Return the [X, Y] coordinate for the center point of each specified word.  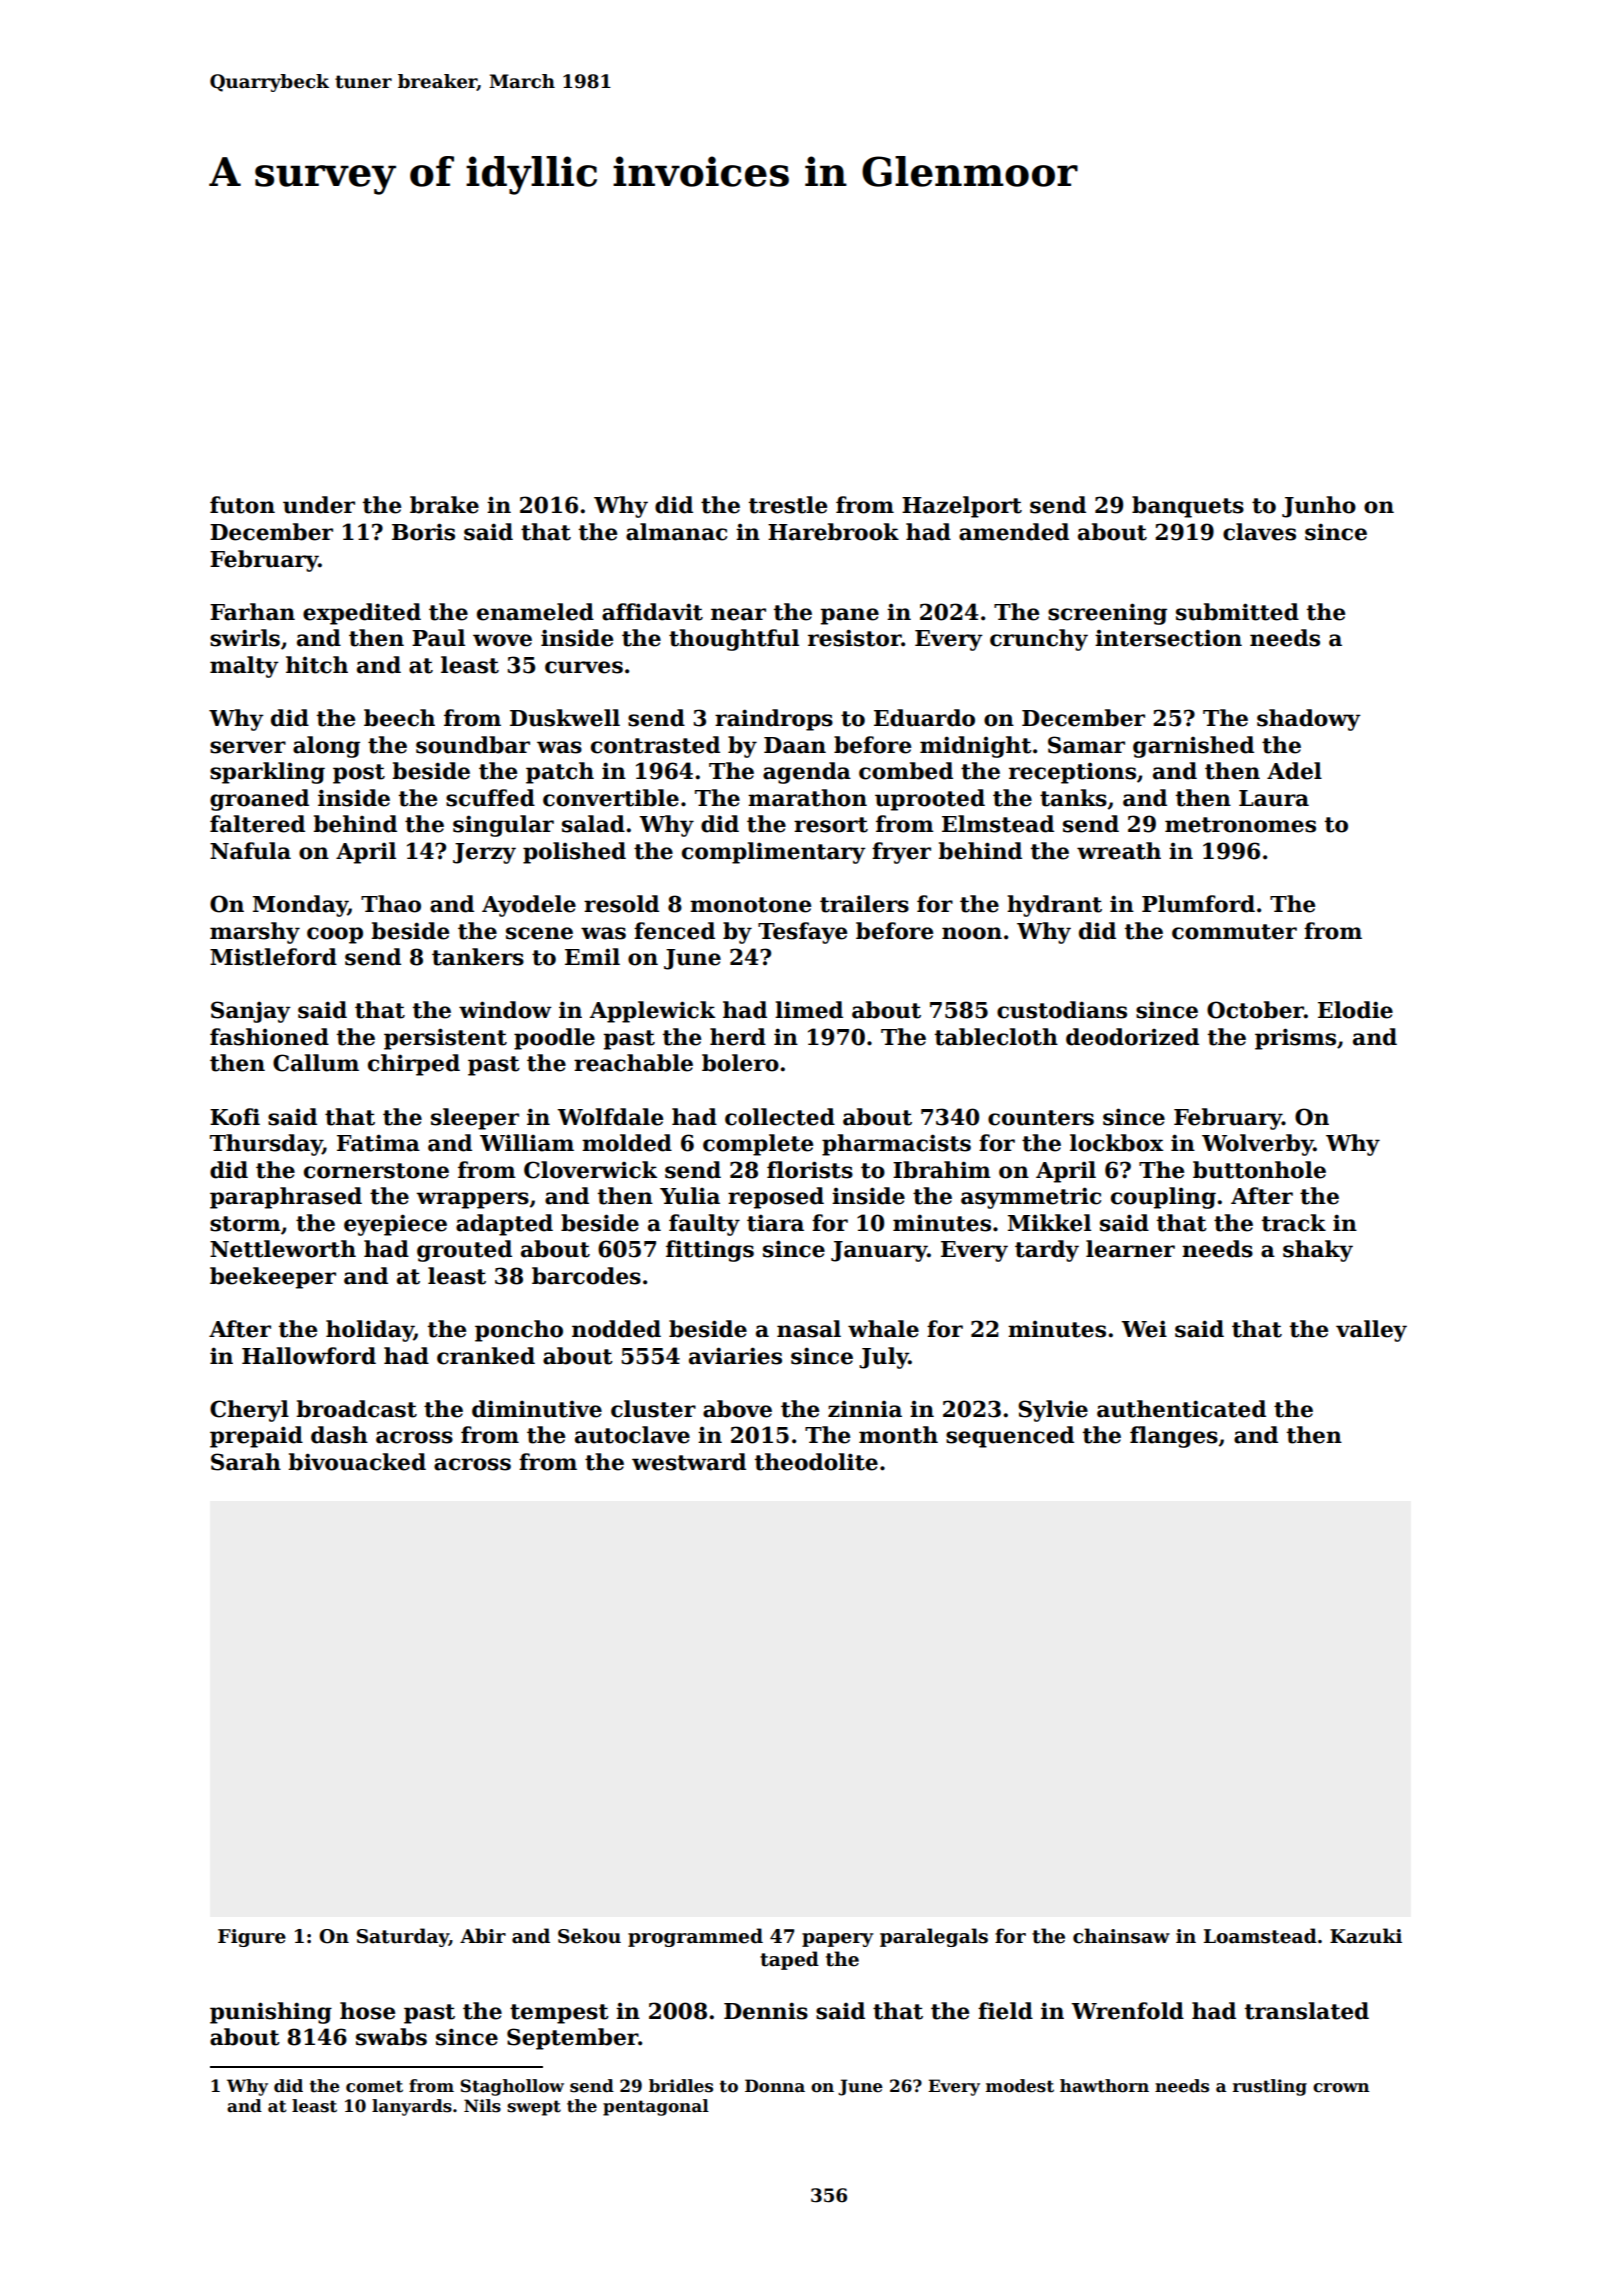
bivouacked [357, 1462]
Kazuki [1366, 1936]
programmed [695, 1937]
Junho [1319, 507]
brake [444, 505]
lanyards [412, 2107]
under [319, 505]
